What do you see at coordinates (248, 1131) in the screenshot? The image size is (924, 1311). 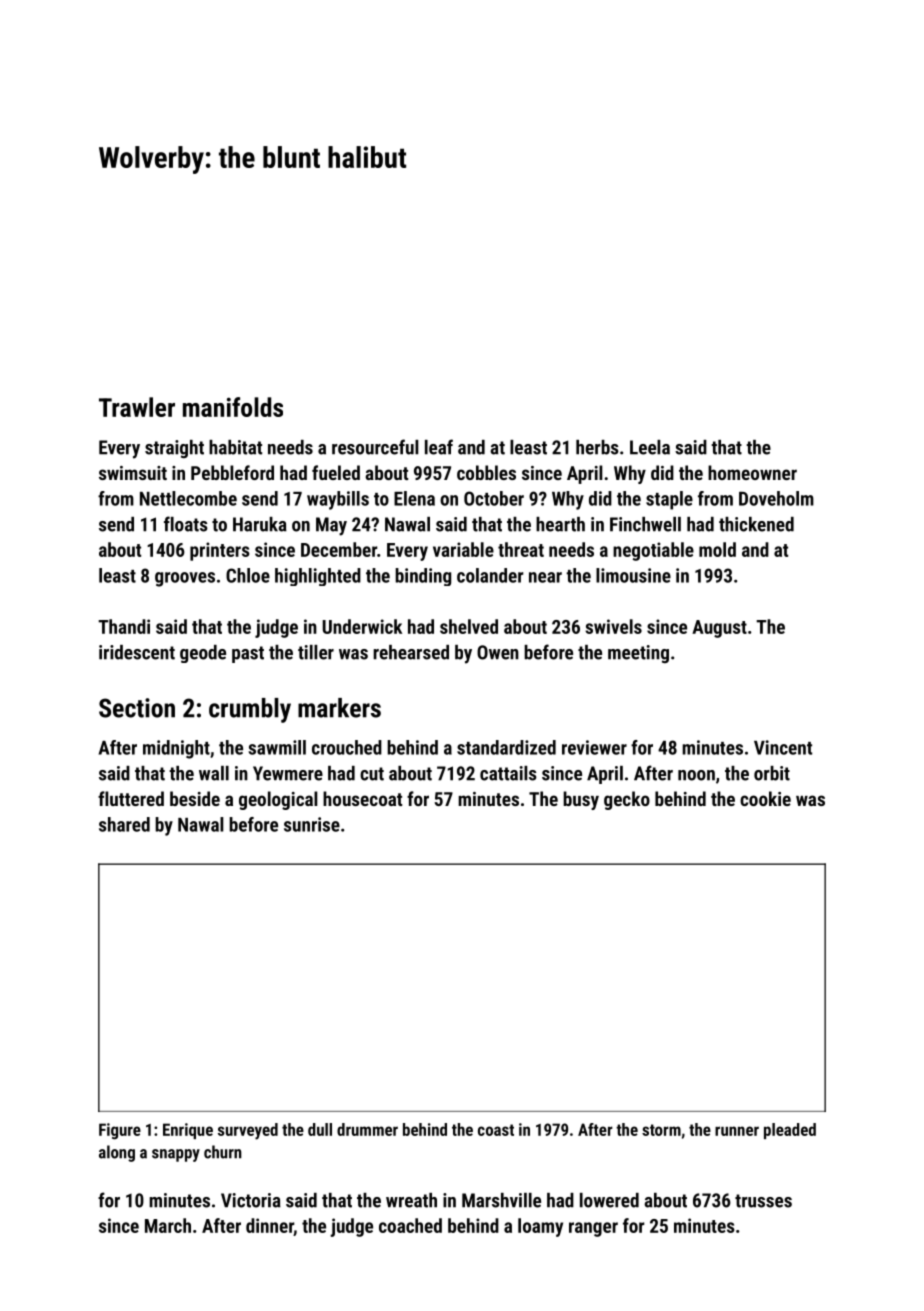 I see `surveyed` at bounding box center [248, 1131].
